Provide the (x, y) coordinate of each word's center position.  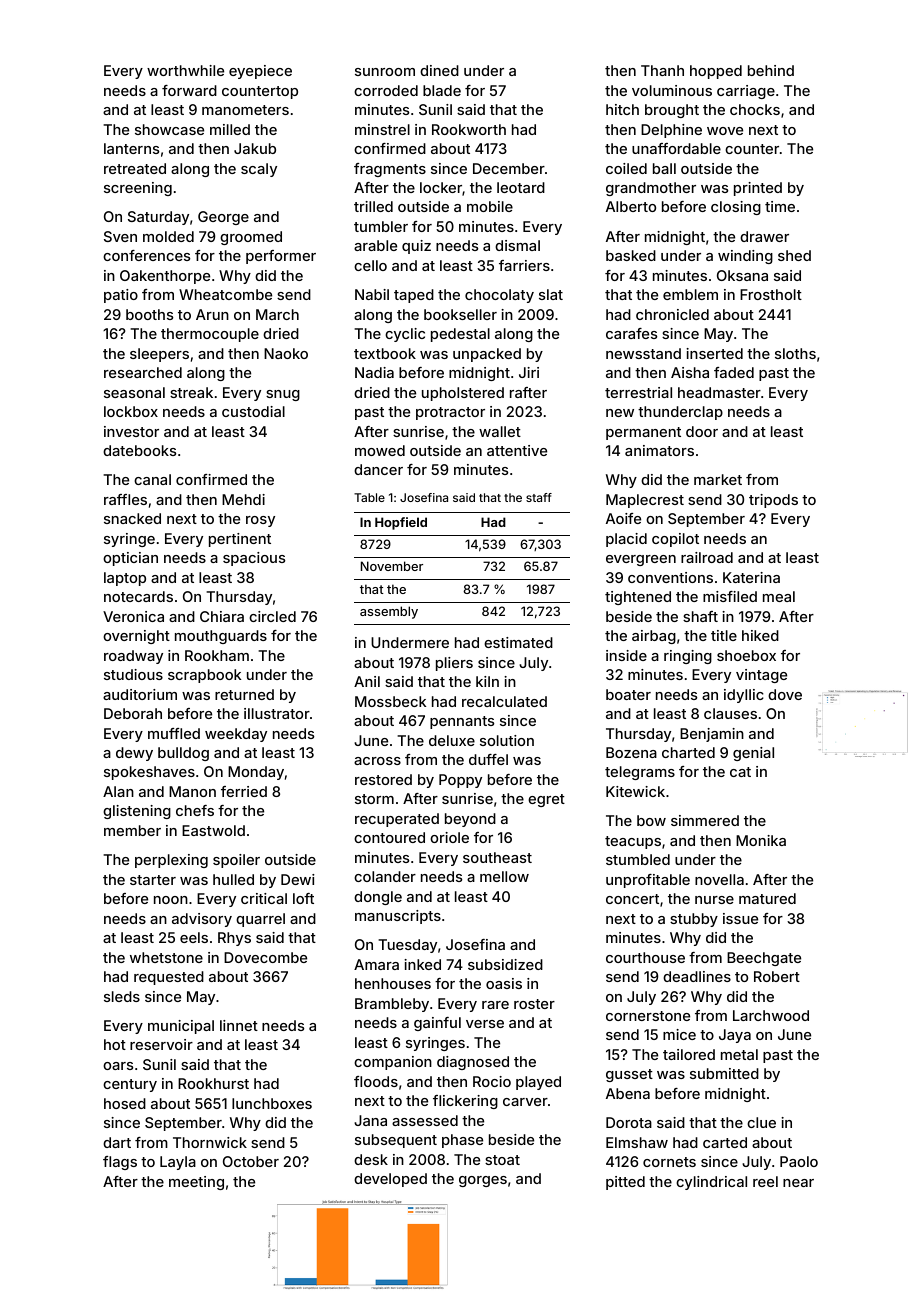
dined (439, 70)
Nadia (374, 372)
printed (758, 189)
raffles (125, 499)
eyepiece (260, 72)
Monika (761, 840)
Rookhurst (213, 1083)
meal (779, 596)
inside (626, 655)
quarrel (260, 920)
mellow (504, 876)
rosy (260, 521)
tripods (773, 501)
